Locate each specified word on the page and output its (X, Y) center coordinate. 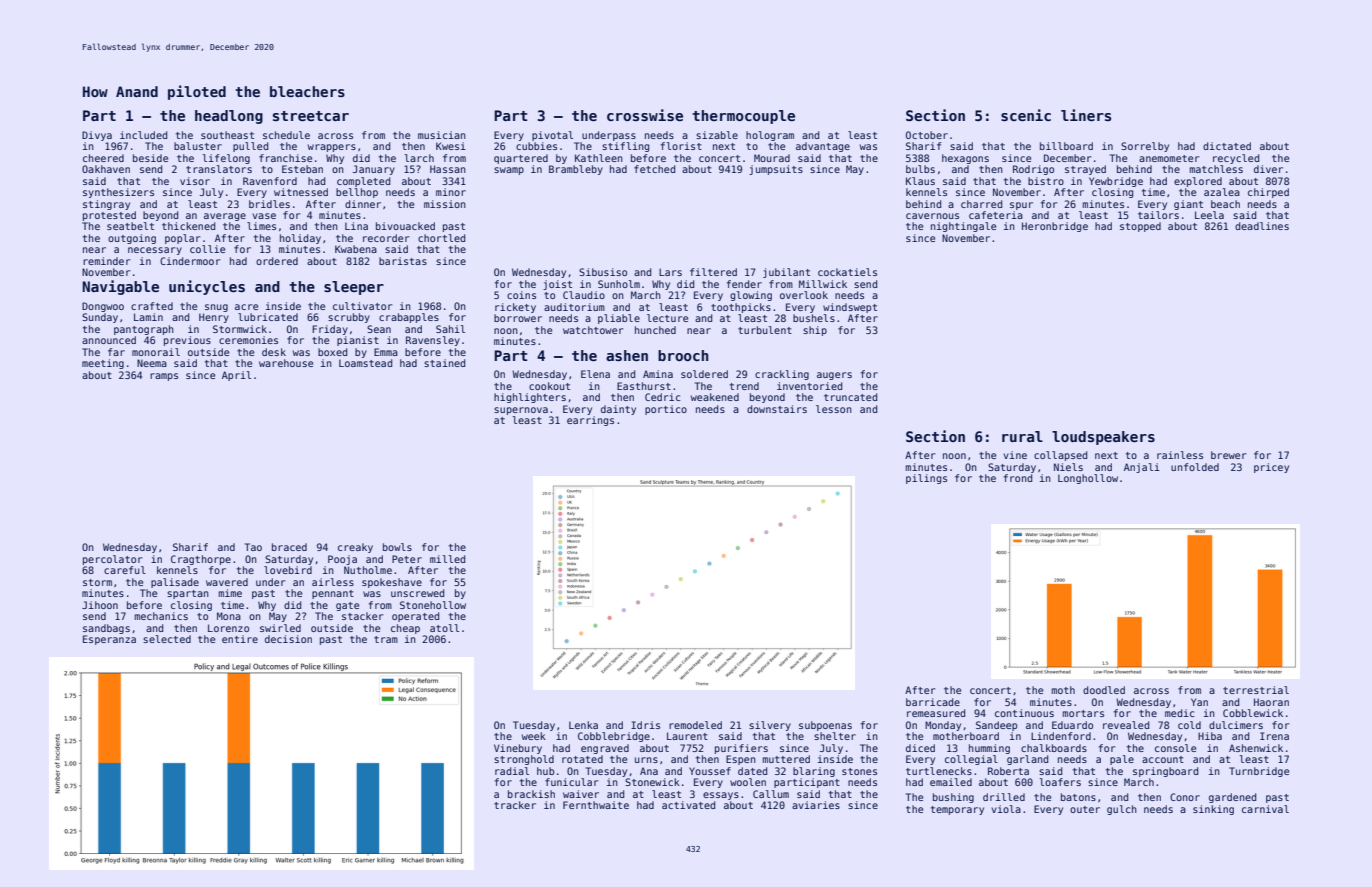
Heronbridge (1055, 227)
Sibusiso (603, 272)
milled (447, 559)
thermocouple (743, 117)
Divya (97, 136)
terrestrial (1256, 690)
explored (1198, 182)
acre (246, 307)
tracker (515, 805)
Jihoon (100, 605)
